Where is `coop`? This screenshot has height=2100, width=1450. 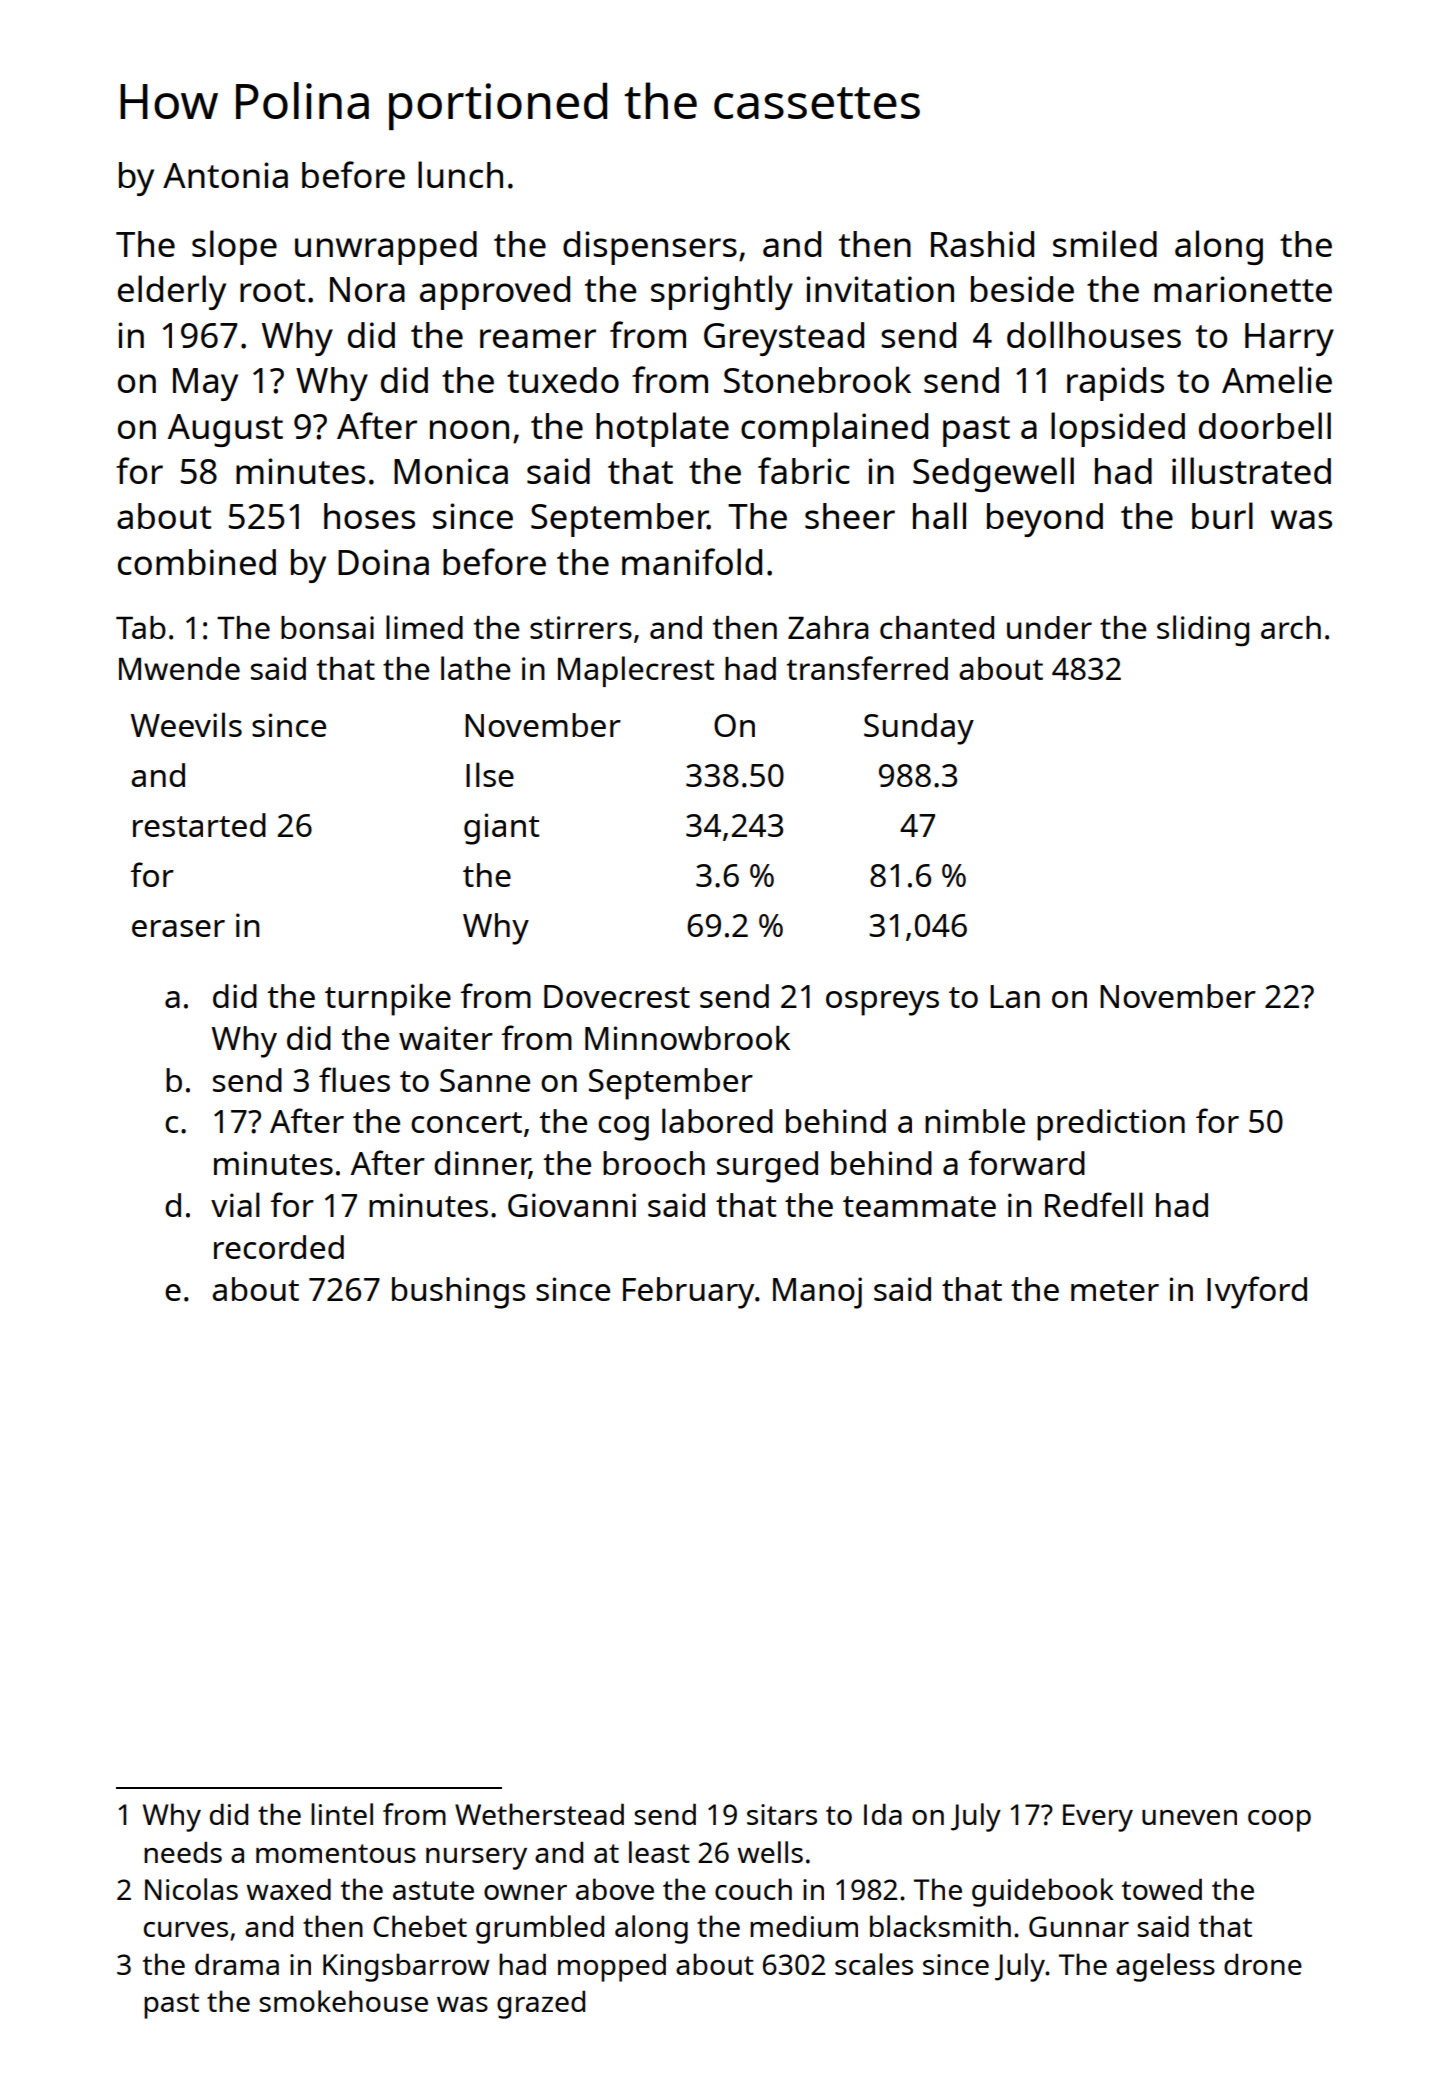 coop is located at coordinates (1279, 1821).
